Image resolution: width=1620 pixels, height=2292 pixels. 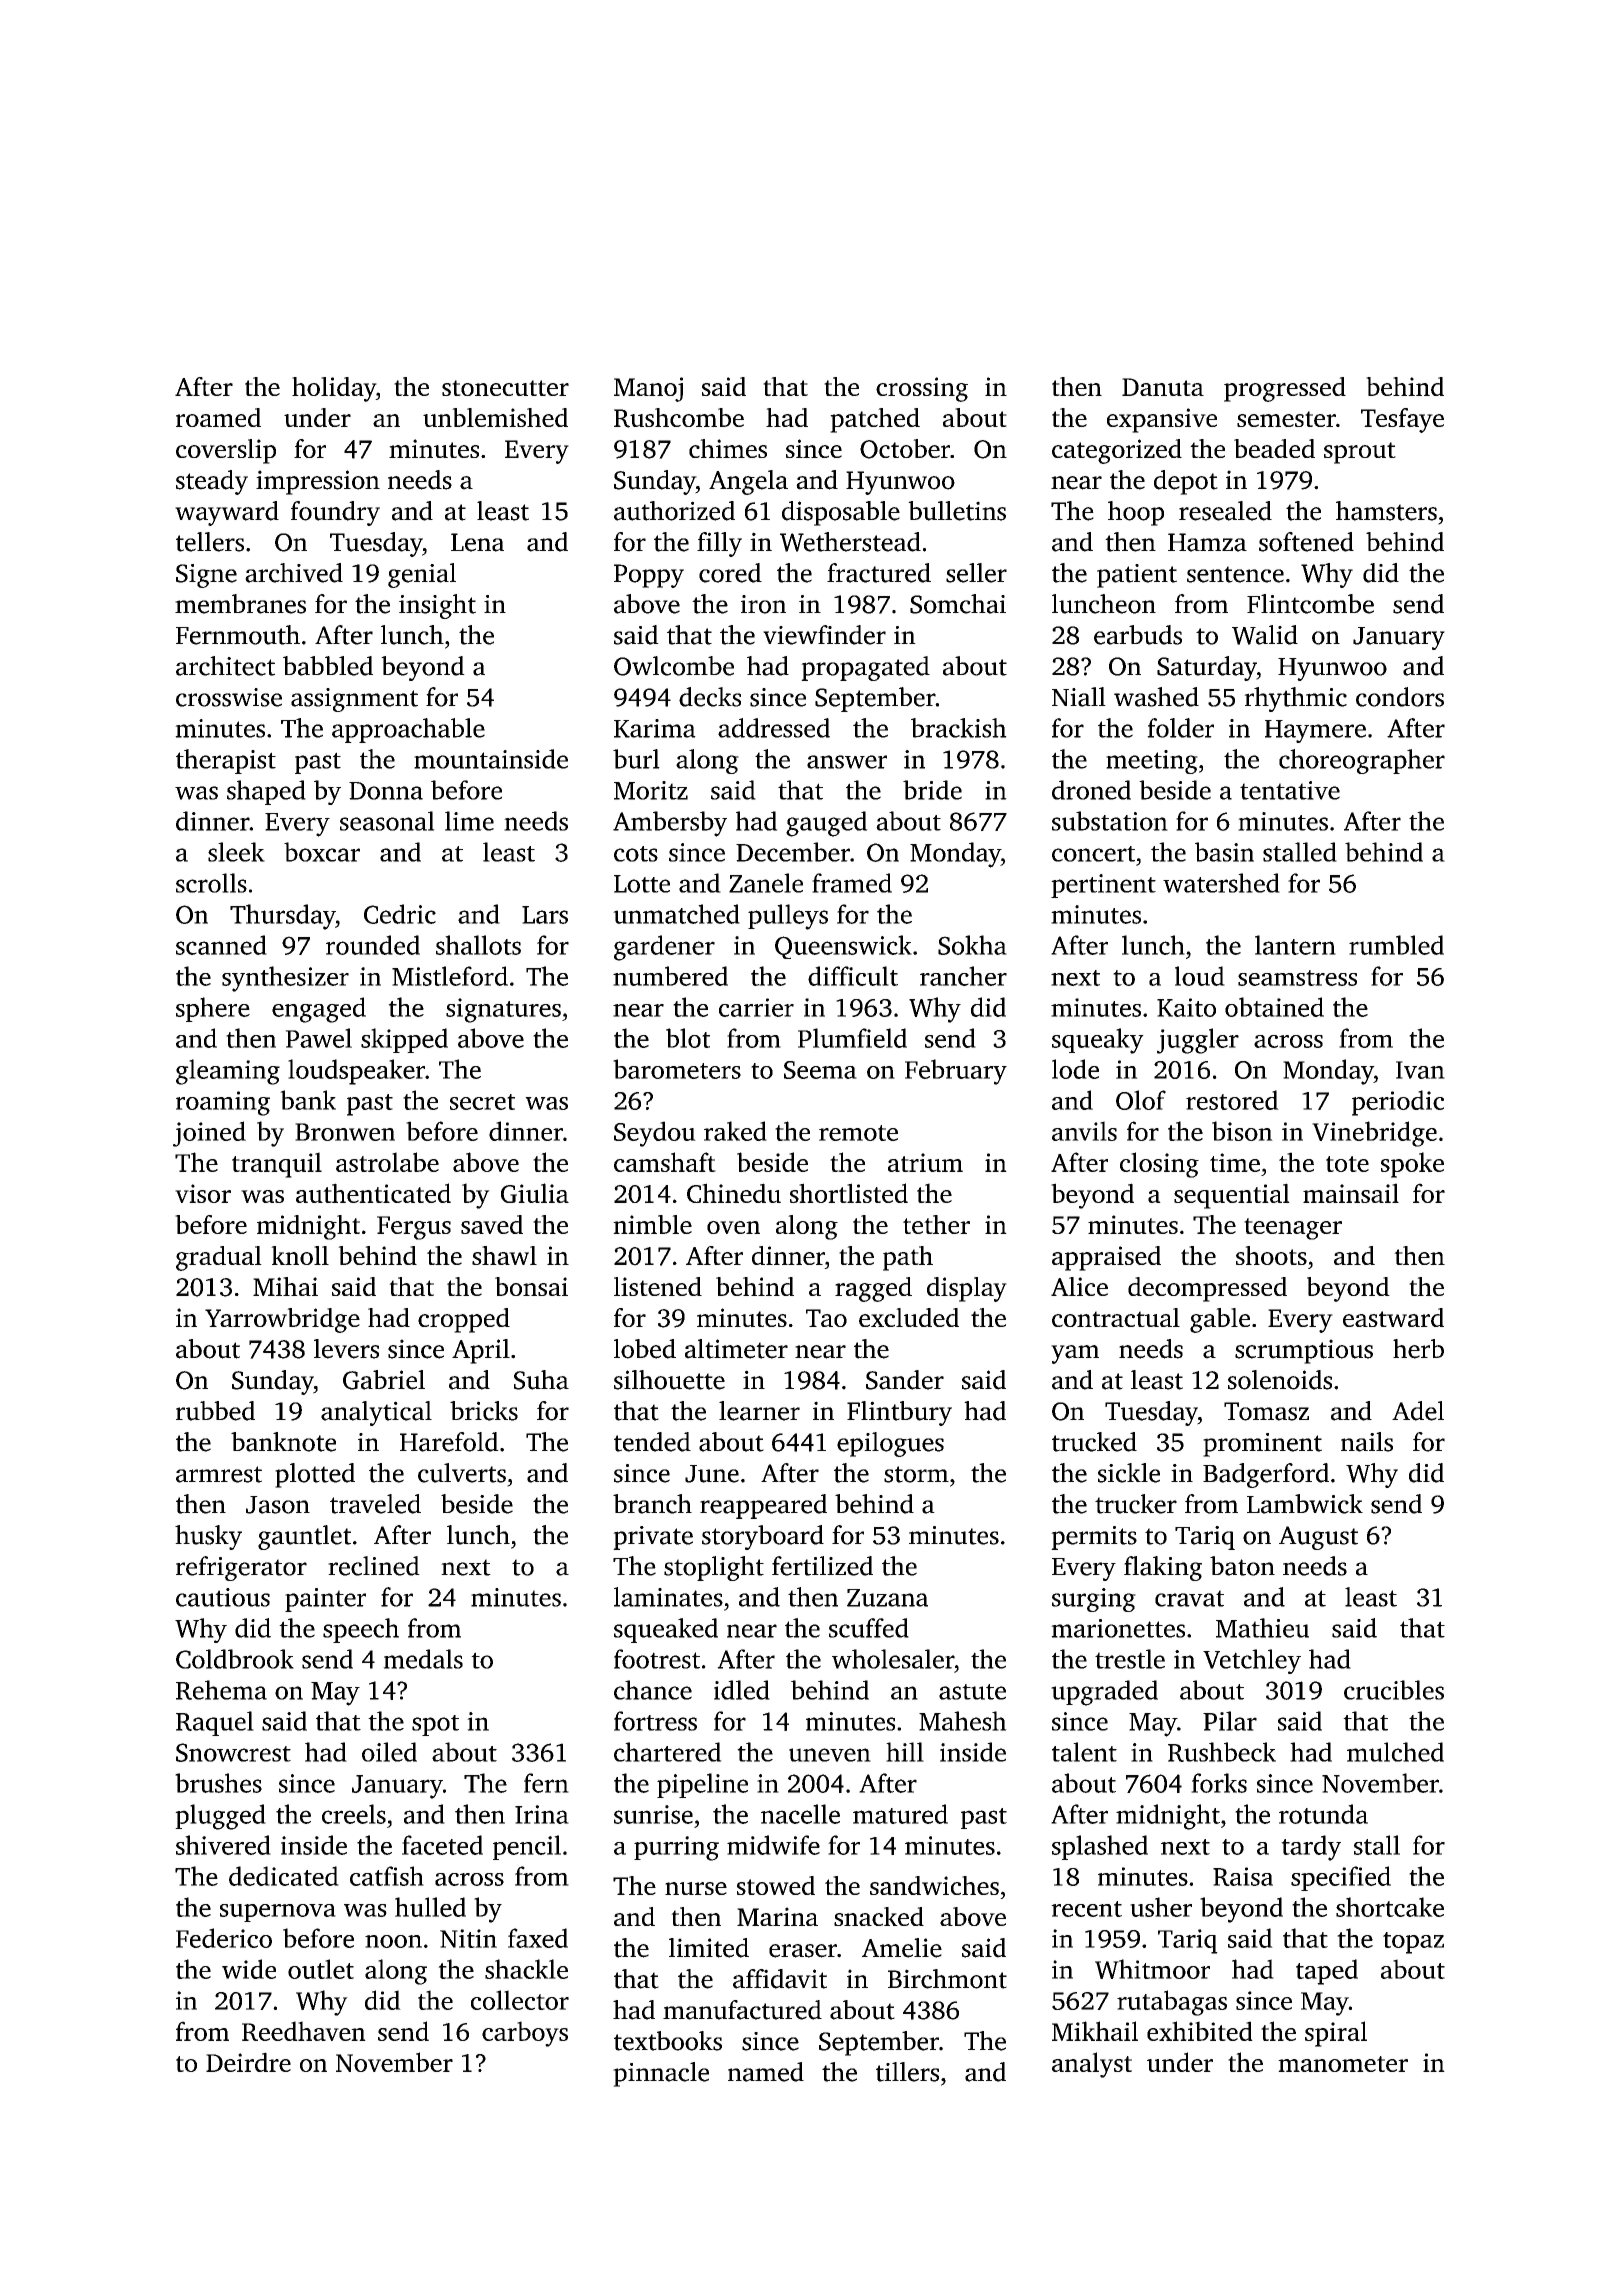 What do you see at coordinates (922, 389) in the image?
I see `crossing` at bounding box center [922, 389].
